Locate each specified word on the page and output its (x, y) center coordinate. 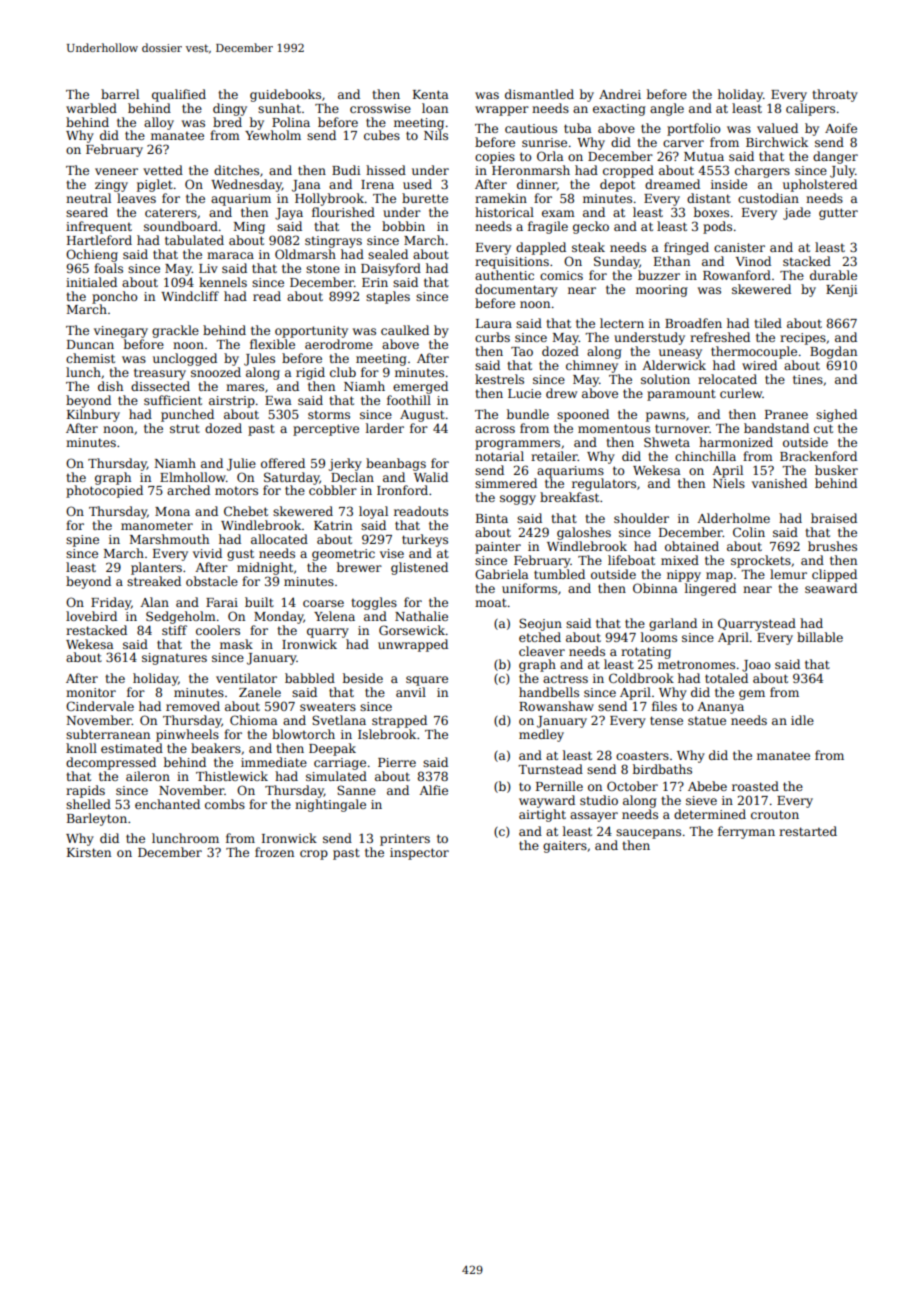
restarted (808, 831)
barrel (120, 94)
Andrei (620, 94)
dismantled (539, 94)
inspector (419, 854)
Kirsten (89, 852)
